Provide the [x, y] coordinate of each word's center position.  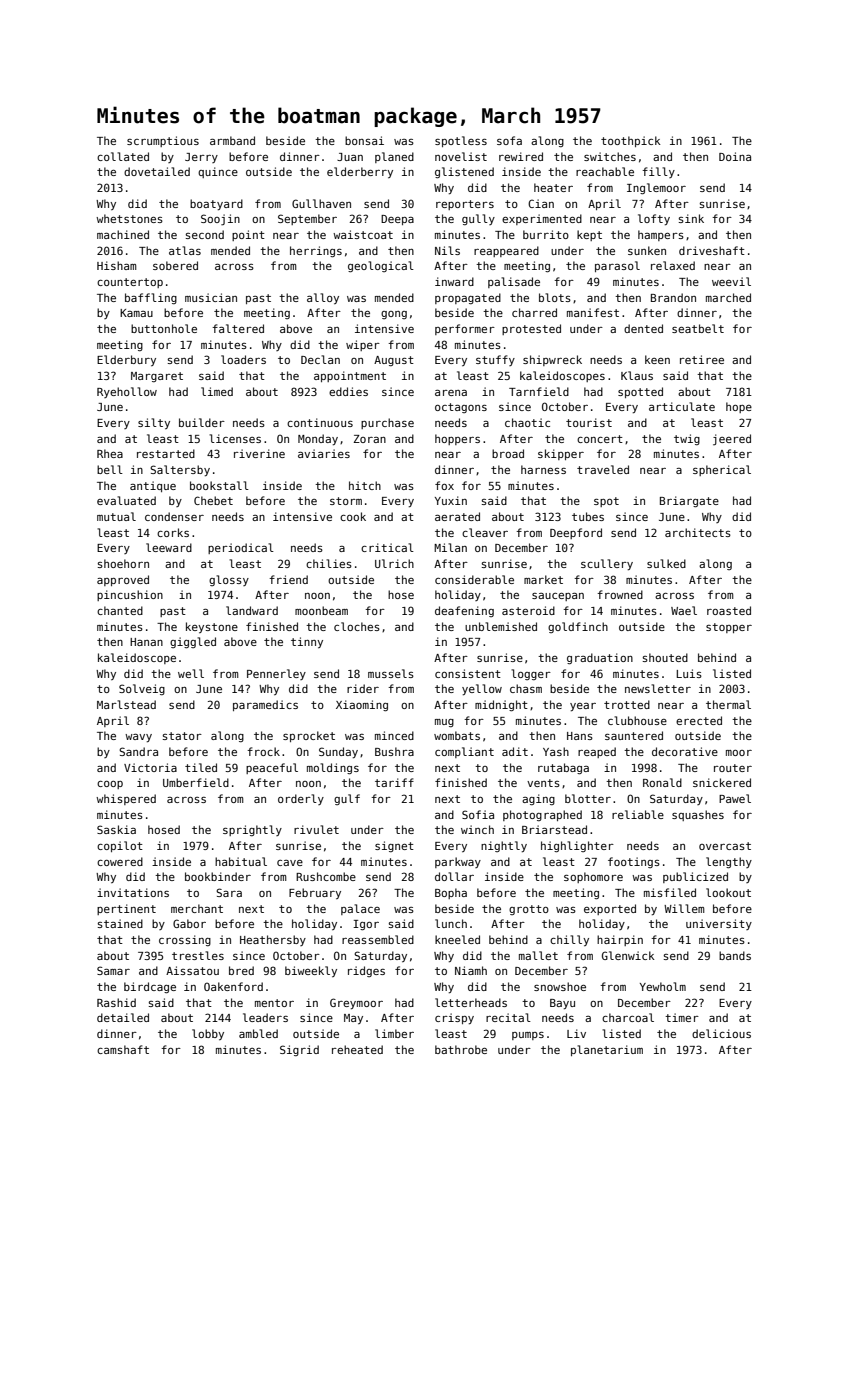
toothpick [631, 141]
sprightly [252, 830]
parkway [458, 862]
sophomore [593, 877]
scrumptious [163, 141]
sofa [509, 140]
